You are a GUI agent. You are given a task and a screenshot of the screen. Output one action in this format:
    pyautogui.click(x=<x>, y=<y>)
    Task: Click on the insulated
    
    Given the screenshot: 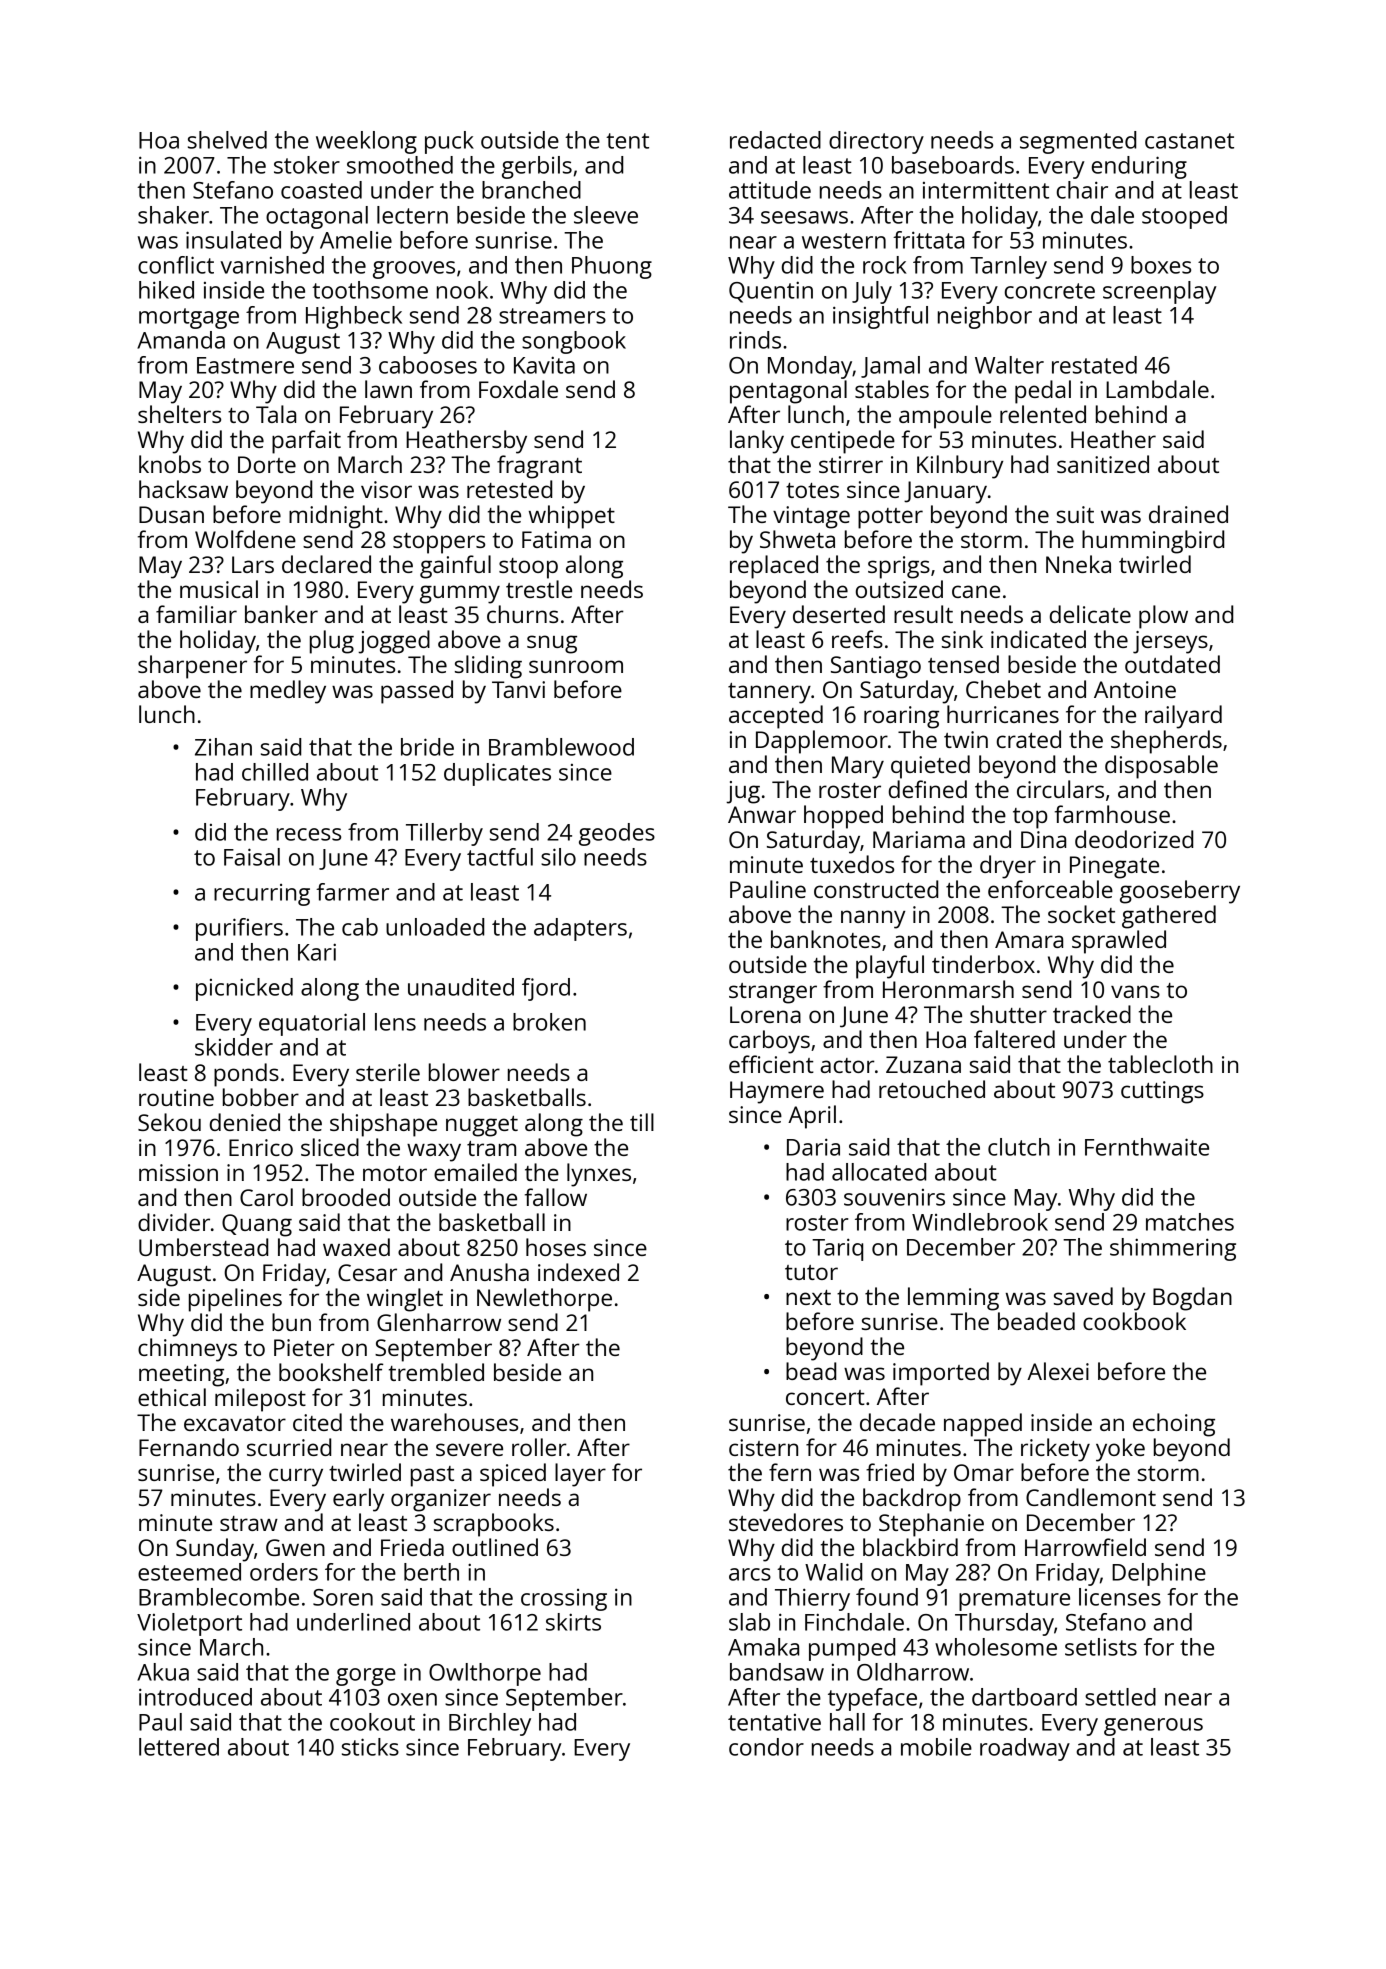 What is the action you would take?
    pyautogui.click(x=233, y=240)
